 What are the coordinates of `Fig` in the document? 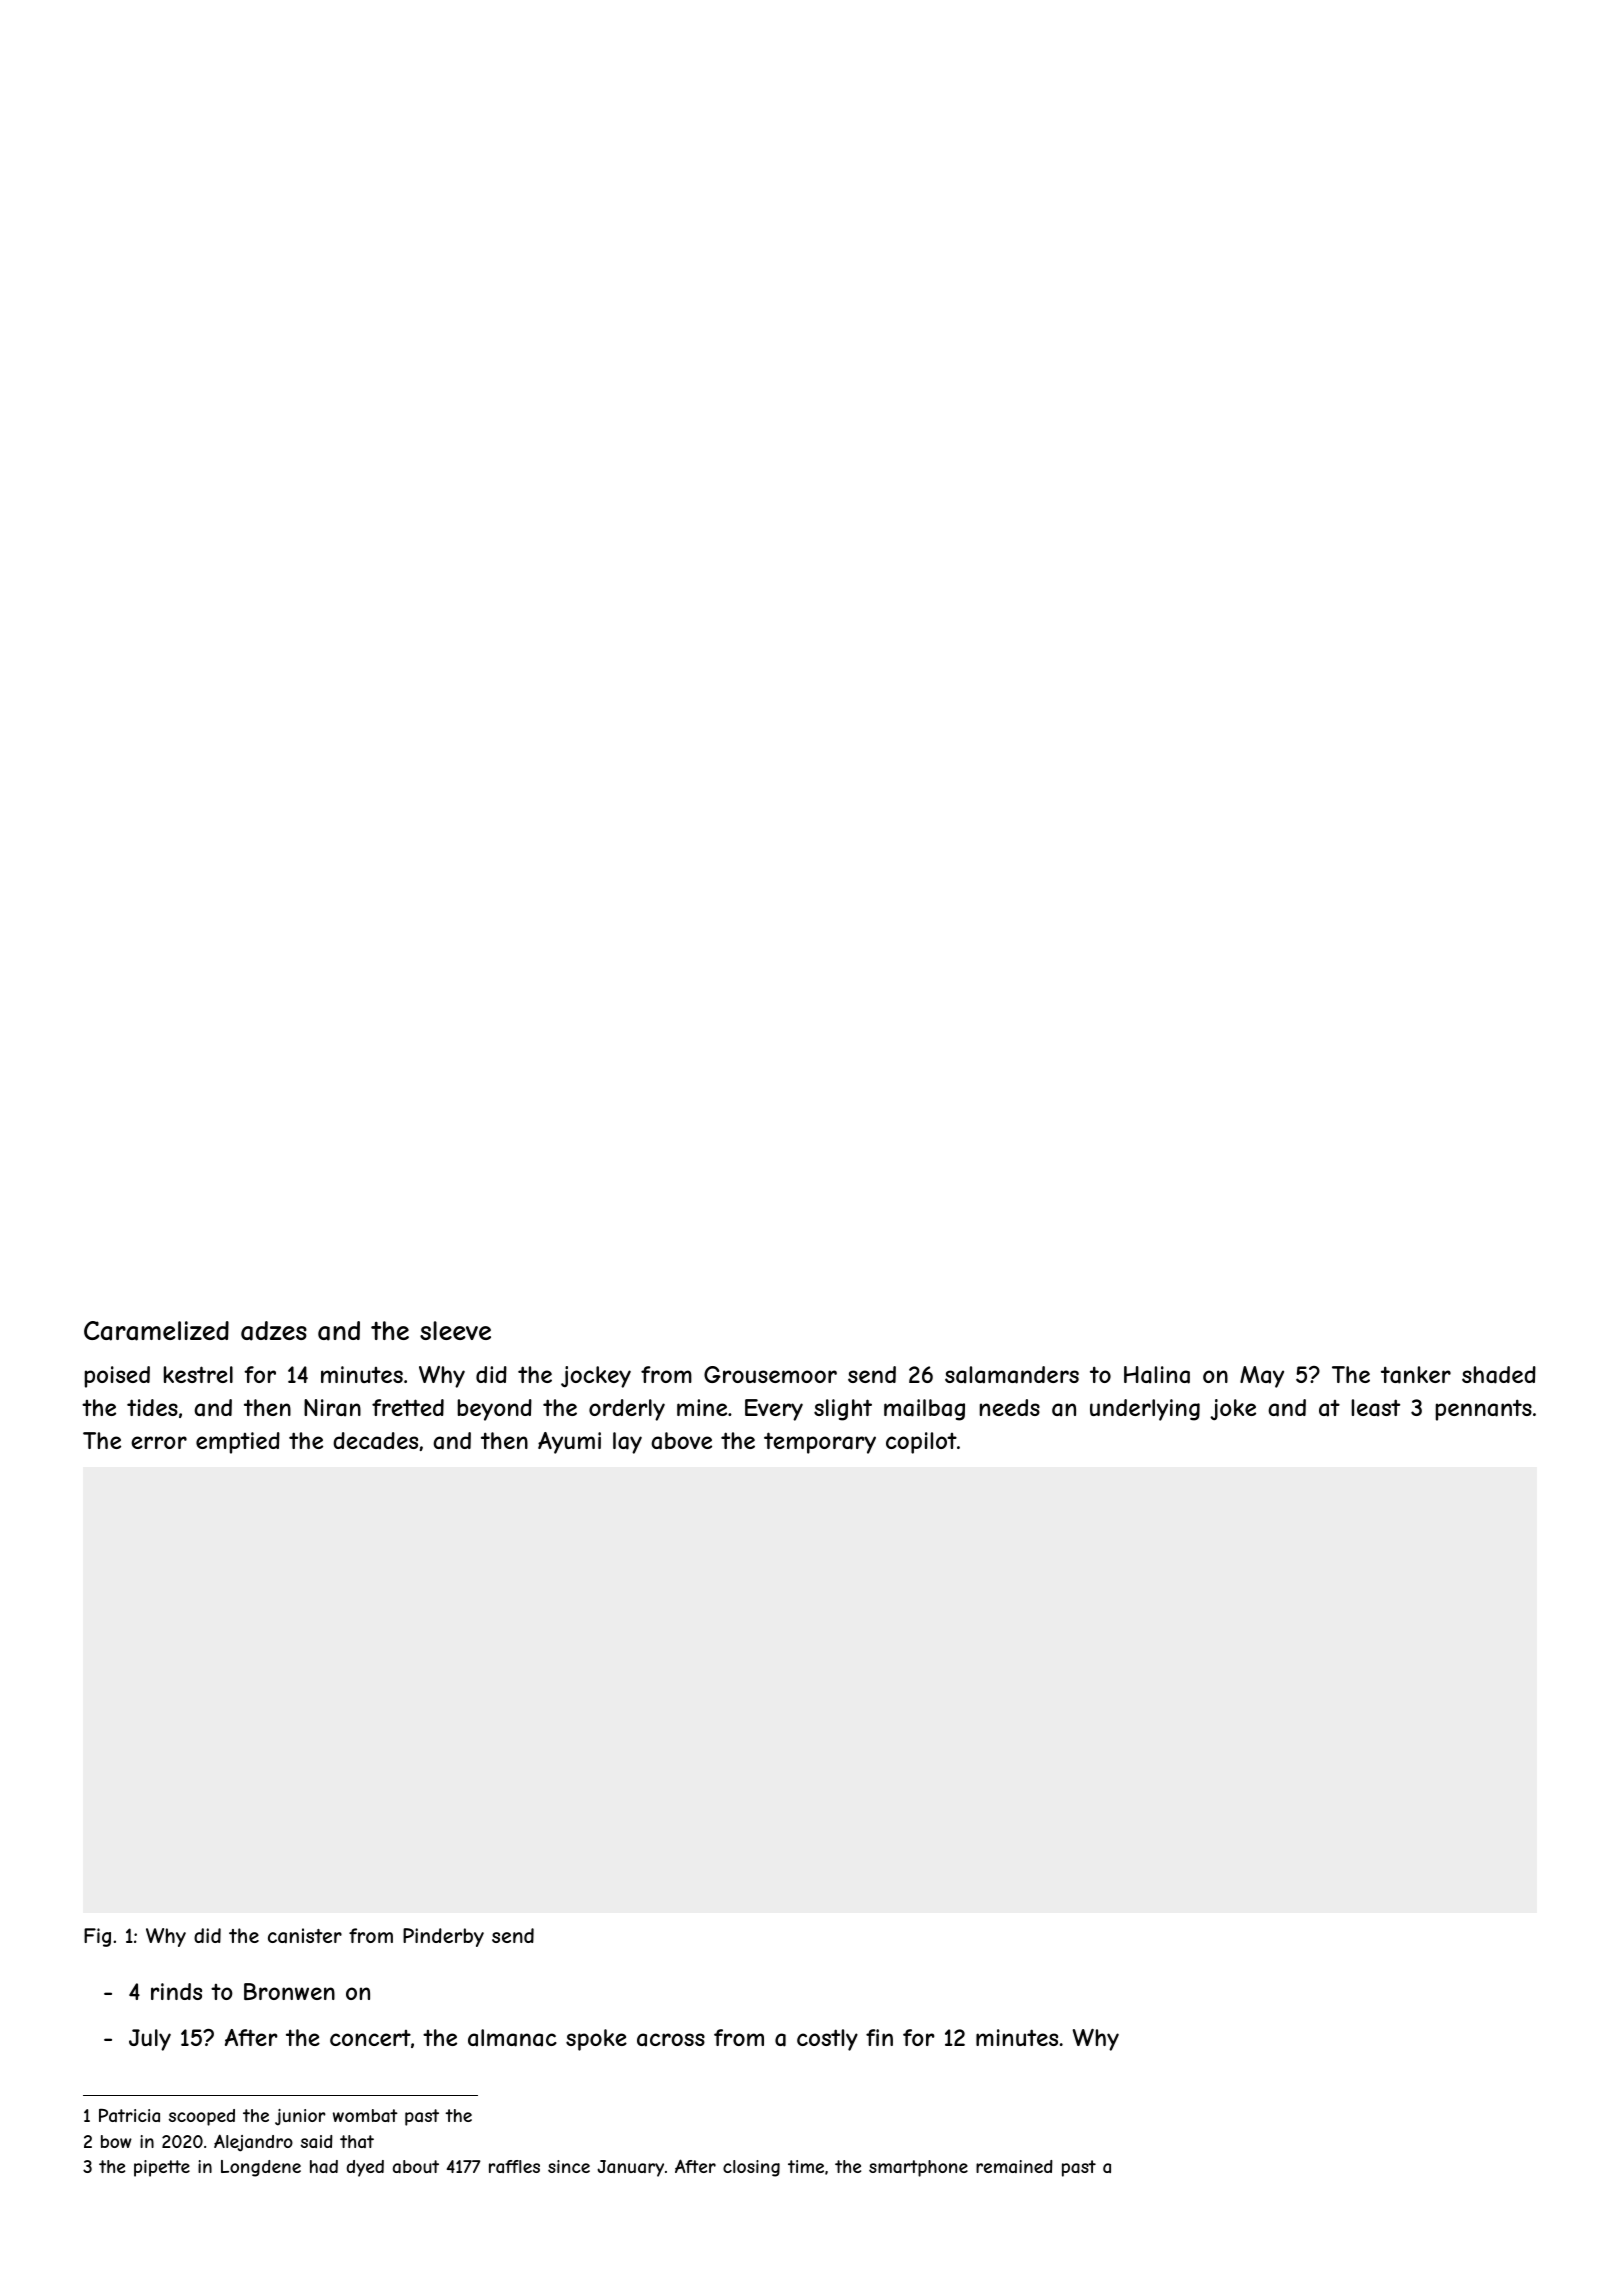 It's located at (97, 1937).
